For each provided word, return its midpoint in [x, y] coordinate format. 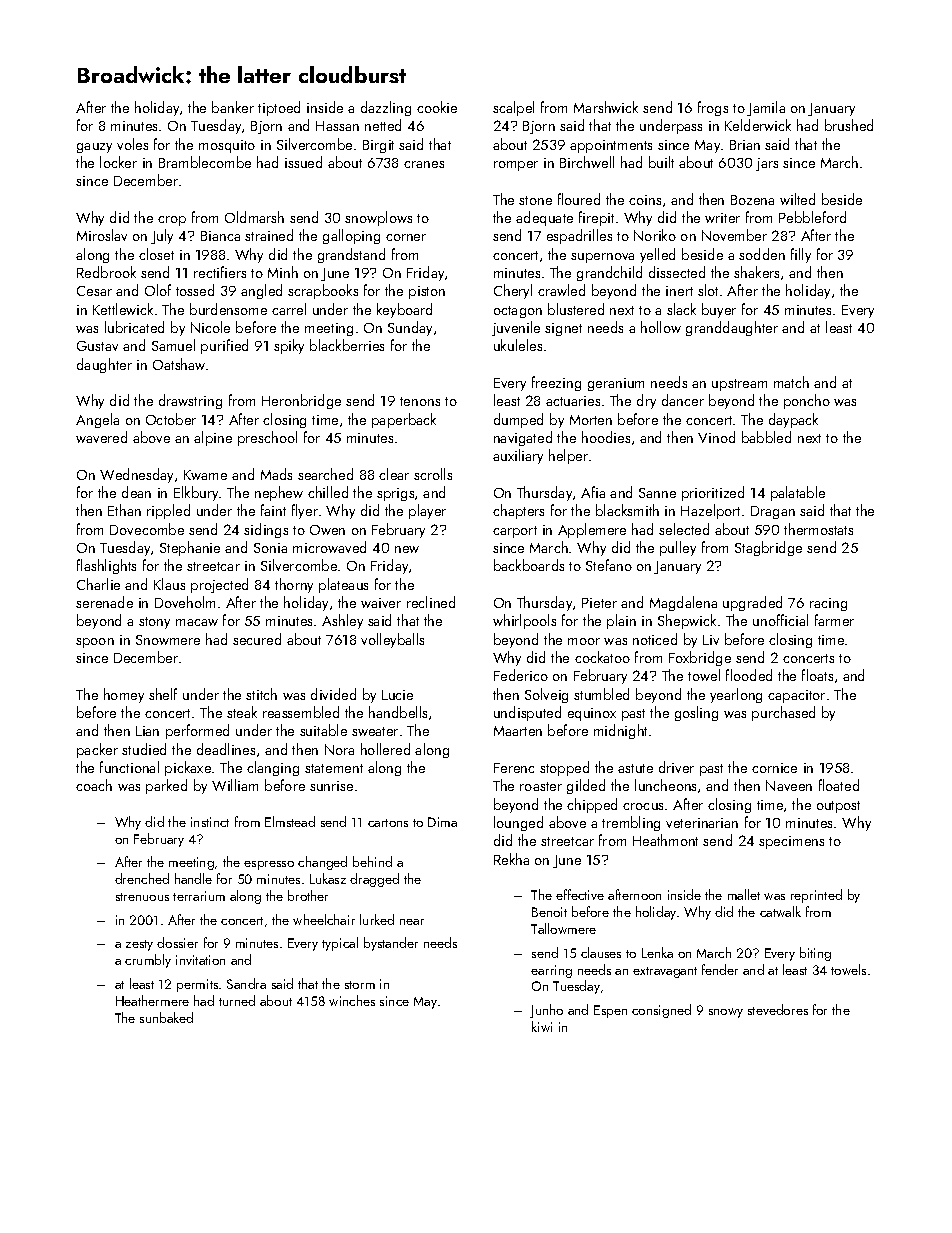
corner [406, 237]
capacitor [796, 696]
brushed [849, 125]
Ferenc [514, 768]
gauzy [94, 148]
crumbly [148, 961]
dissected [677, 272]
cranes [424, 164]
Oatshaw [180, 364]
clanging [273, 768]
